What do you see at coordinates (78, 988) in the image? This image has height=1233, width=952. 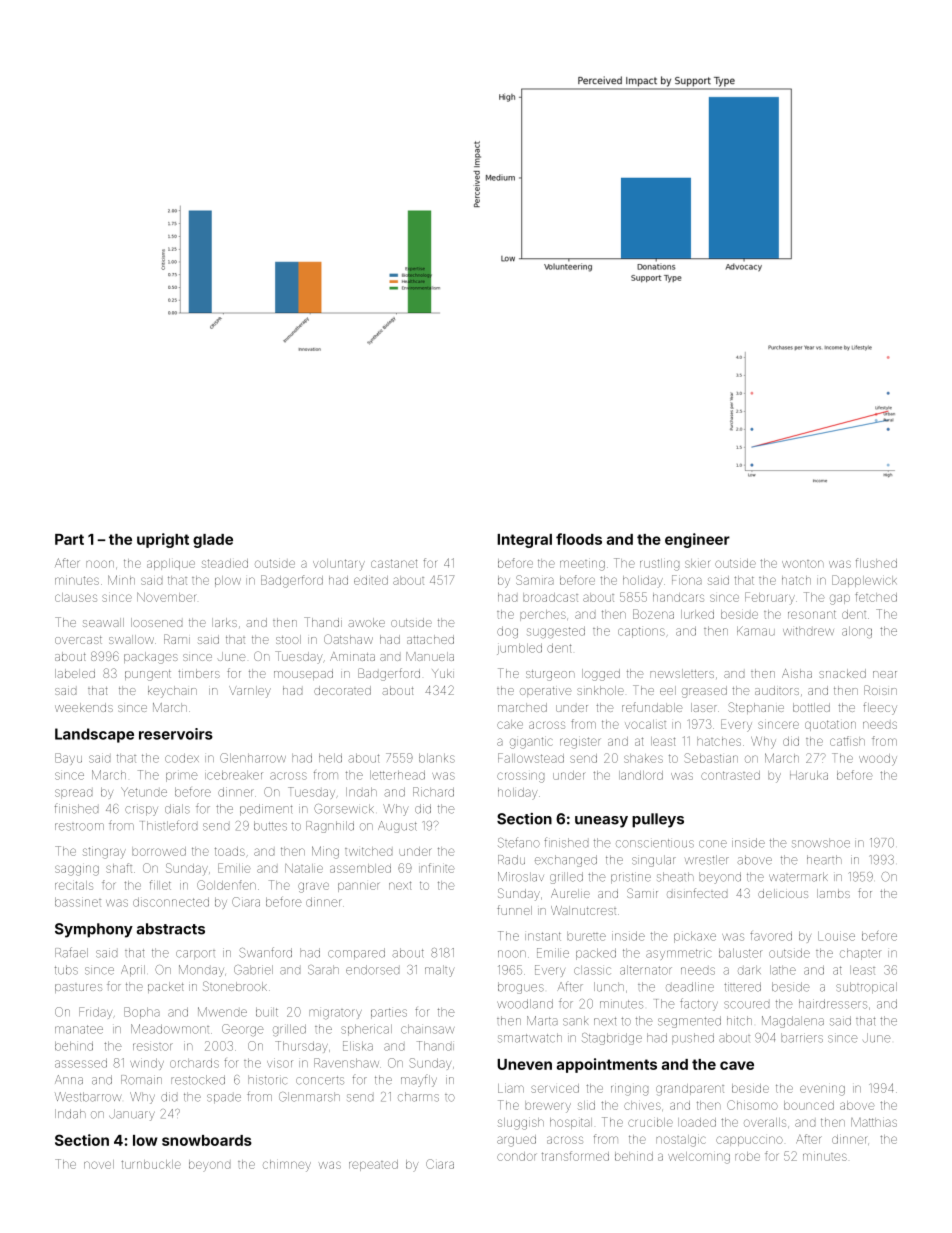 I see `pastures` at bounding box center [78, 988].
